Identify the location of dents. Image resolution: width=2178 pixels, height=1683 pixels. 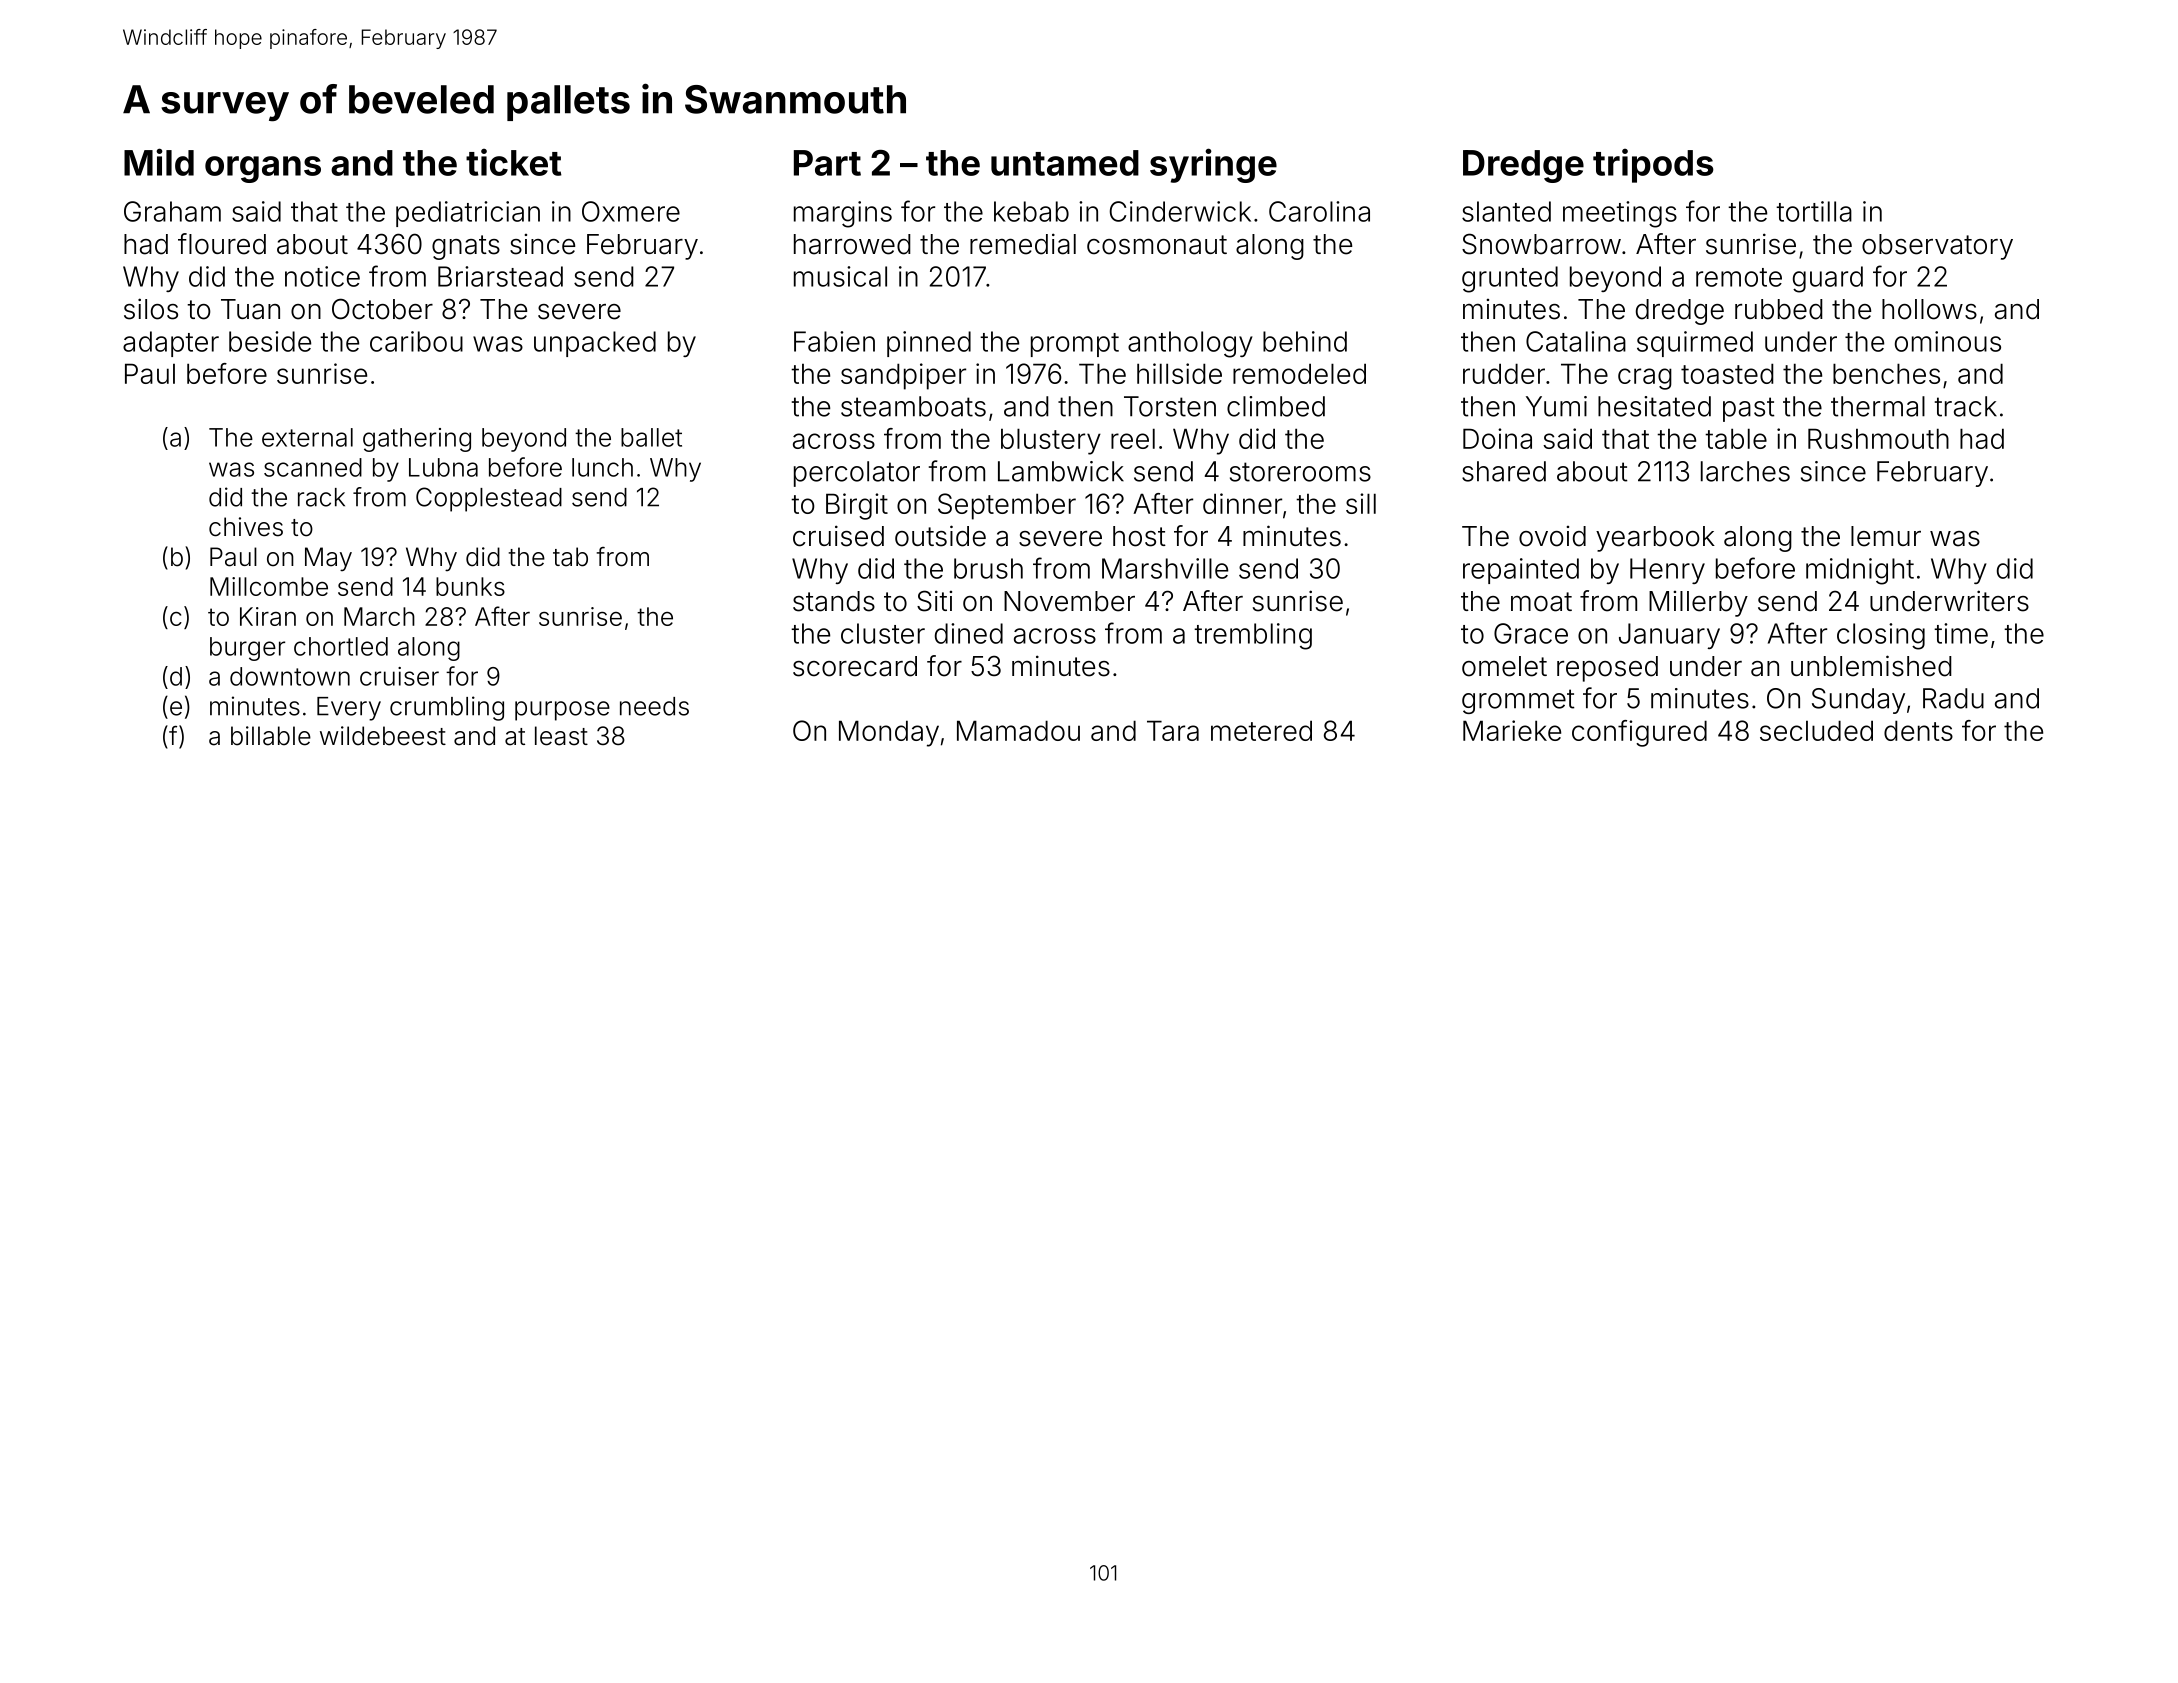
(1918, 730).
